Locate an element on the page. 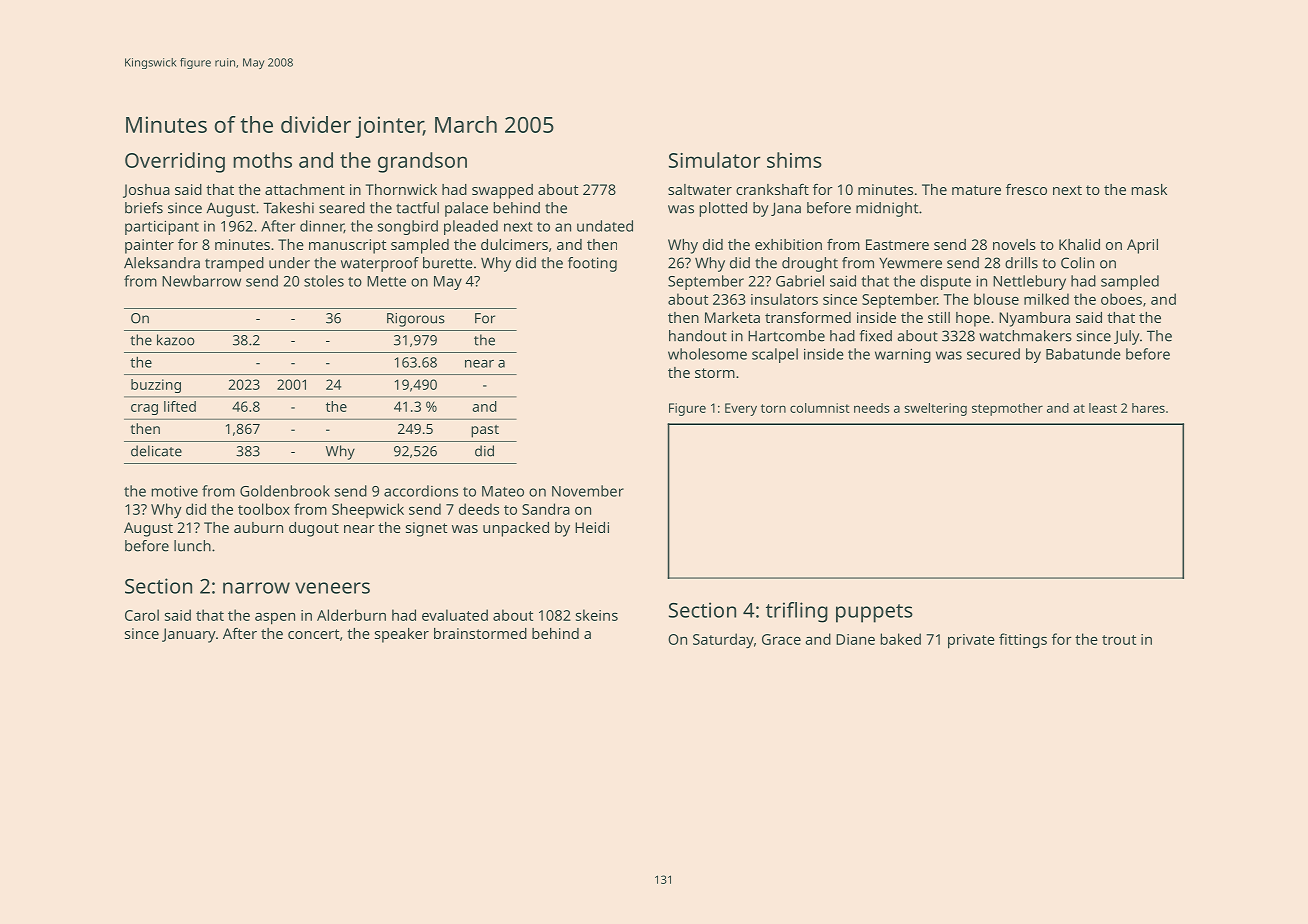  trout is located at coordinates (1119, 640).
